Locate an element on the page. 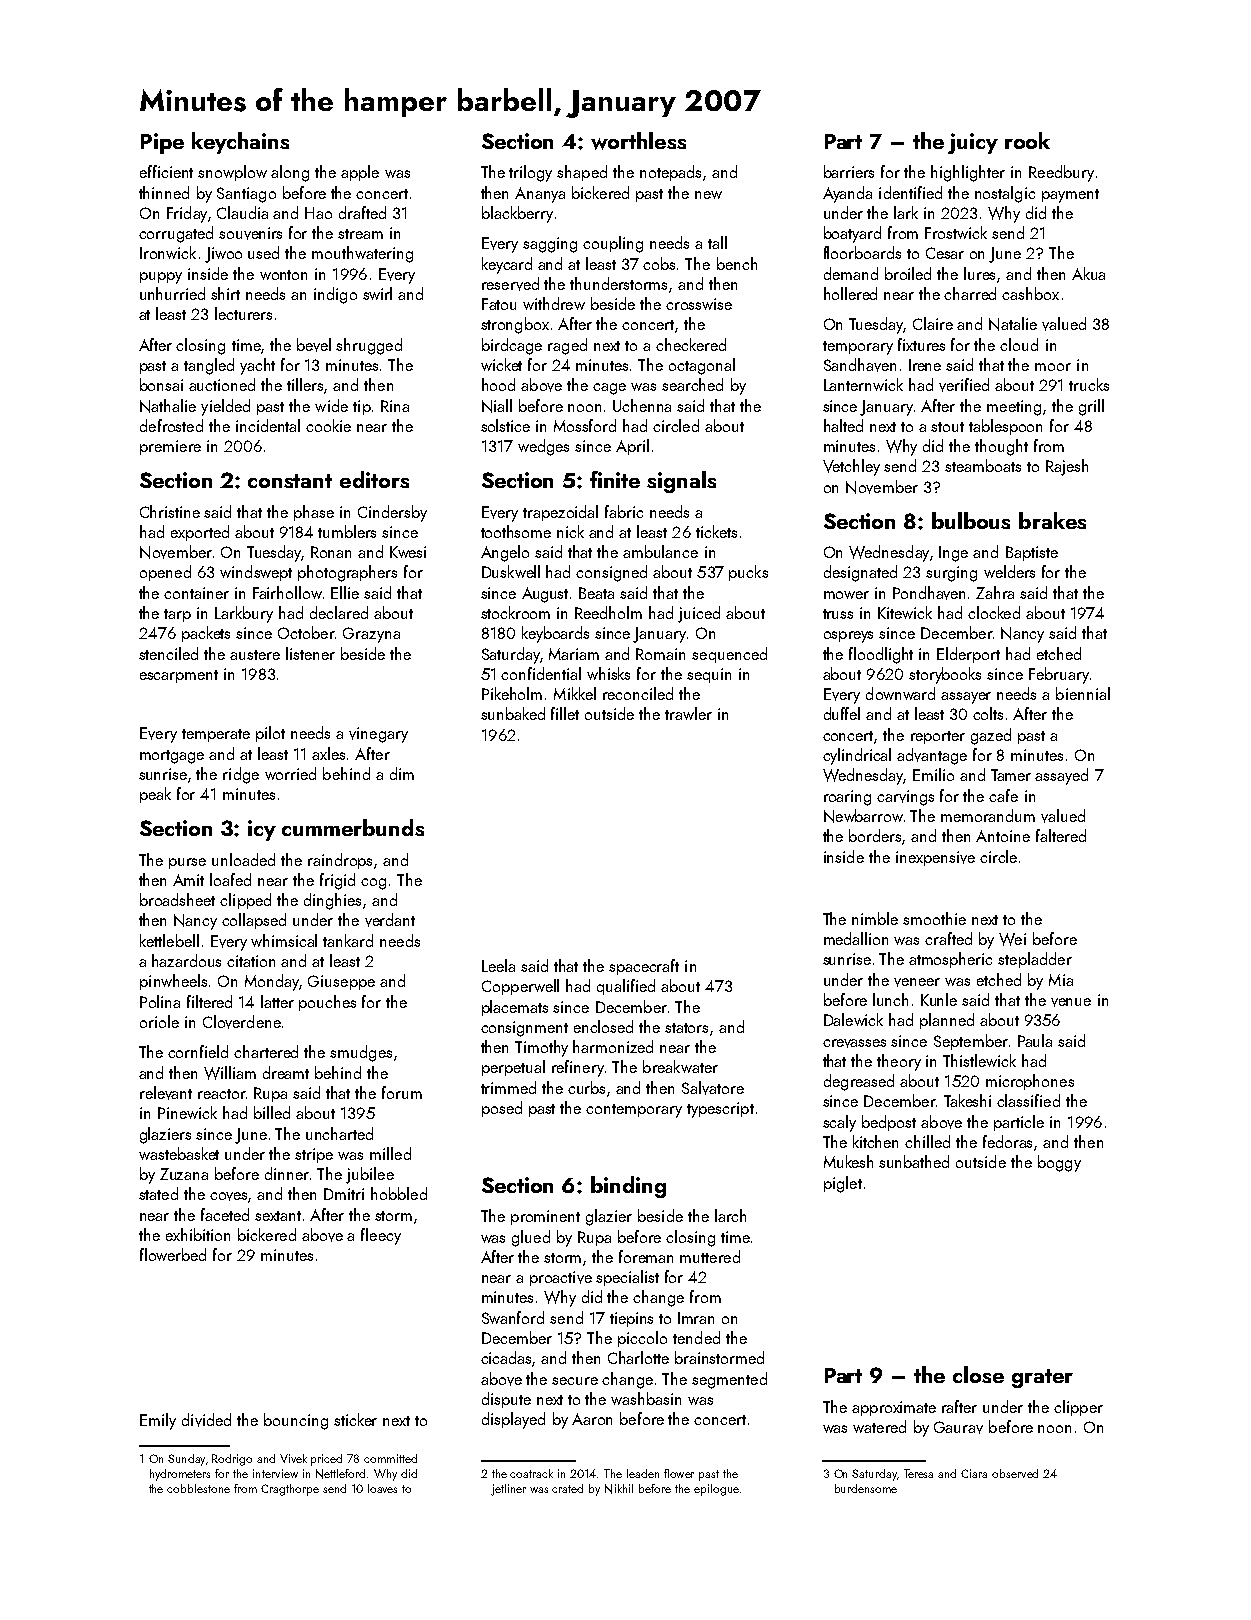  rook is located at coordinates (1027, 140).
